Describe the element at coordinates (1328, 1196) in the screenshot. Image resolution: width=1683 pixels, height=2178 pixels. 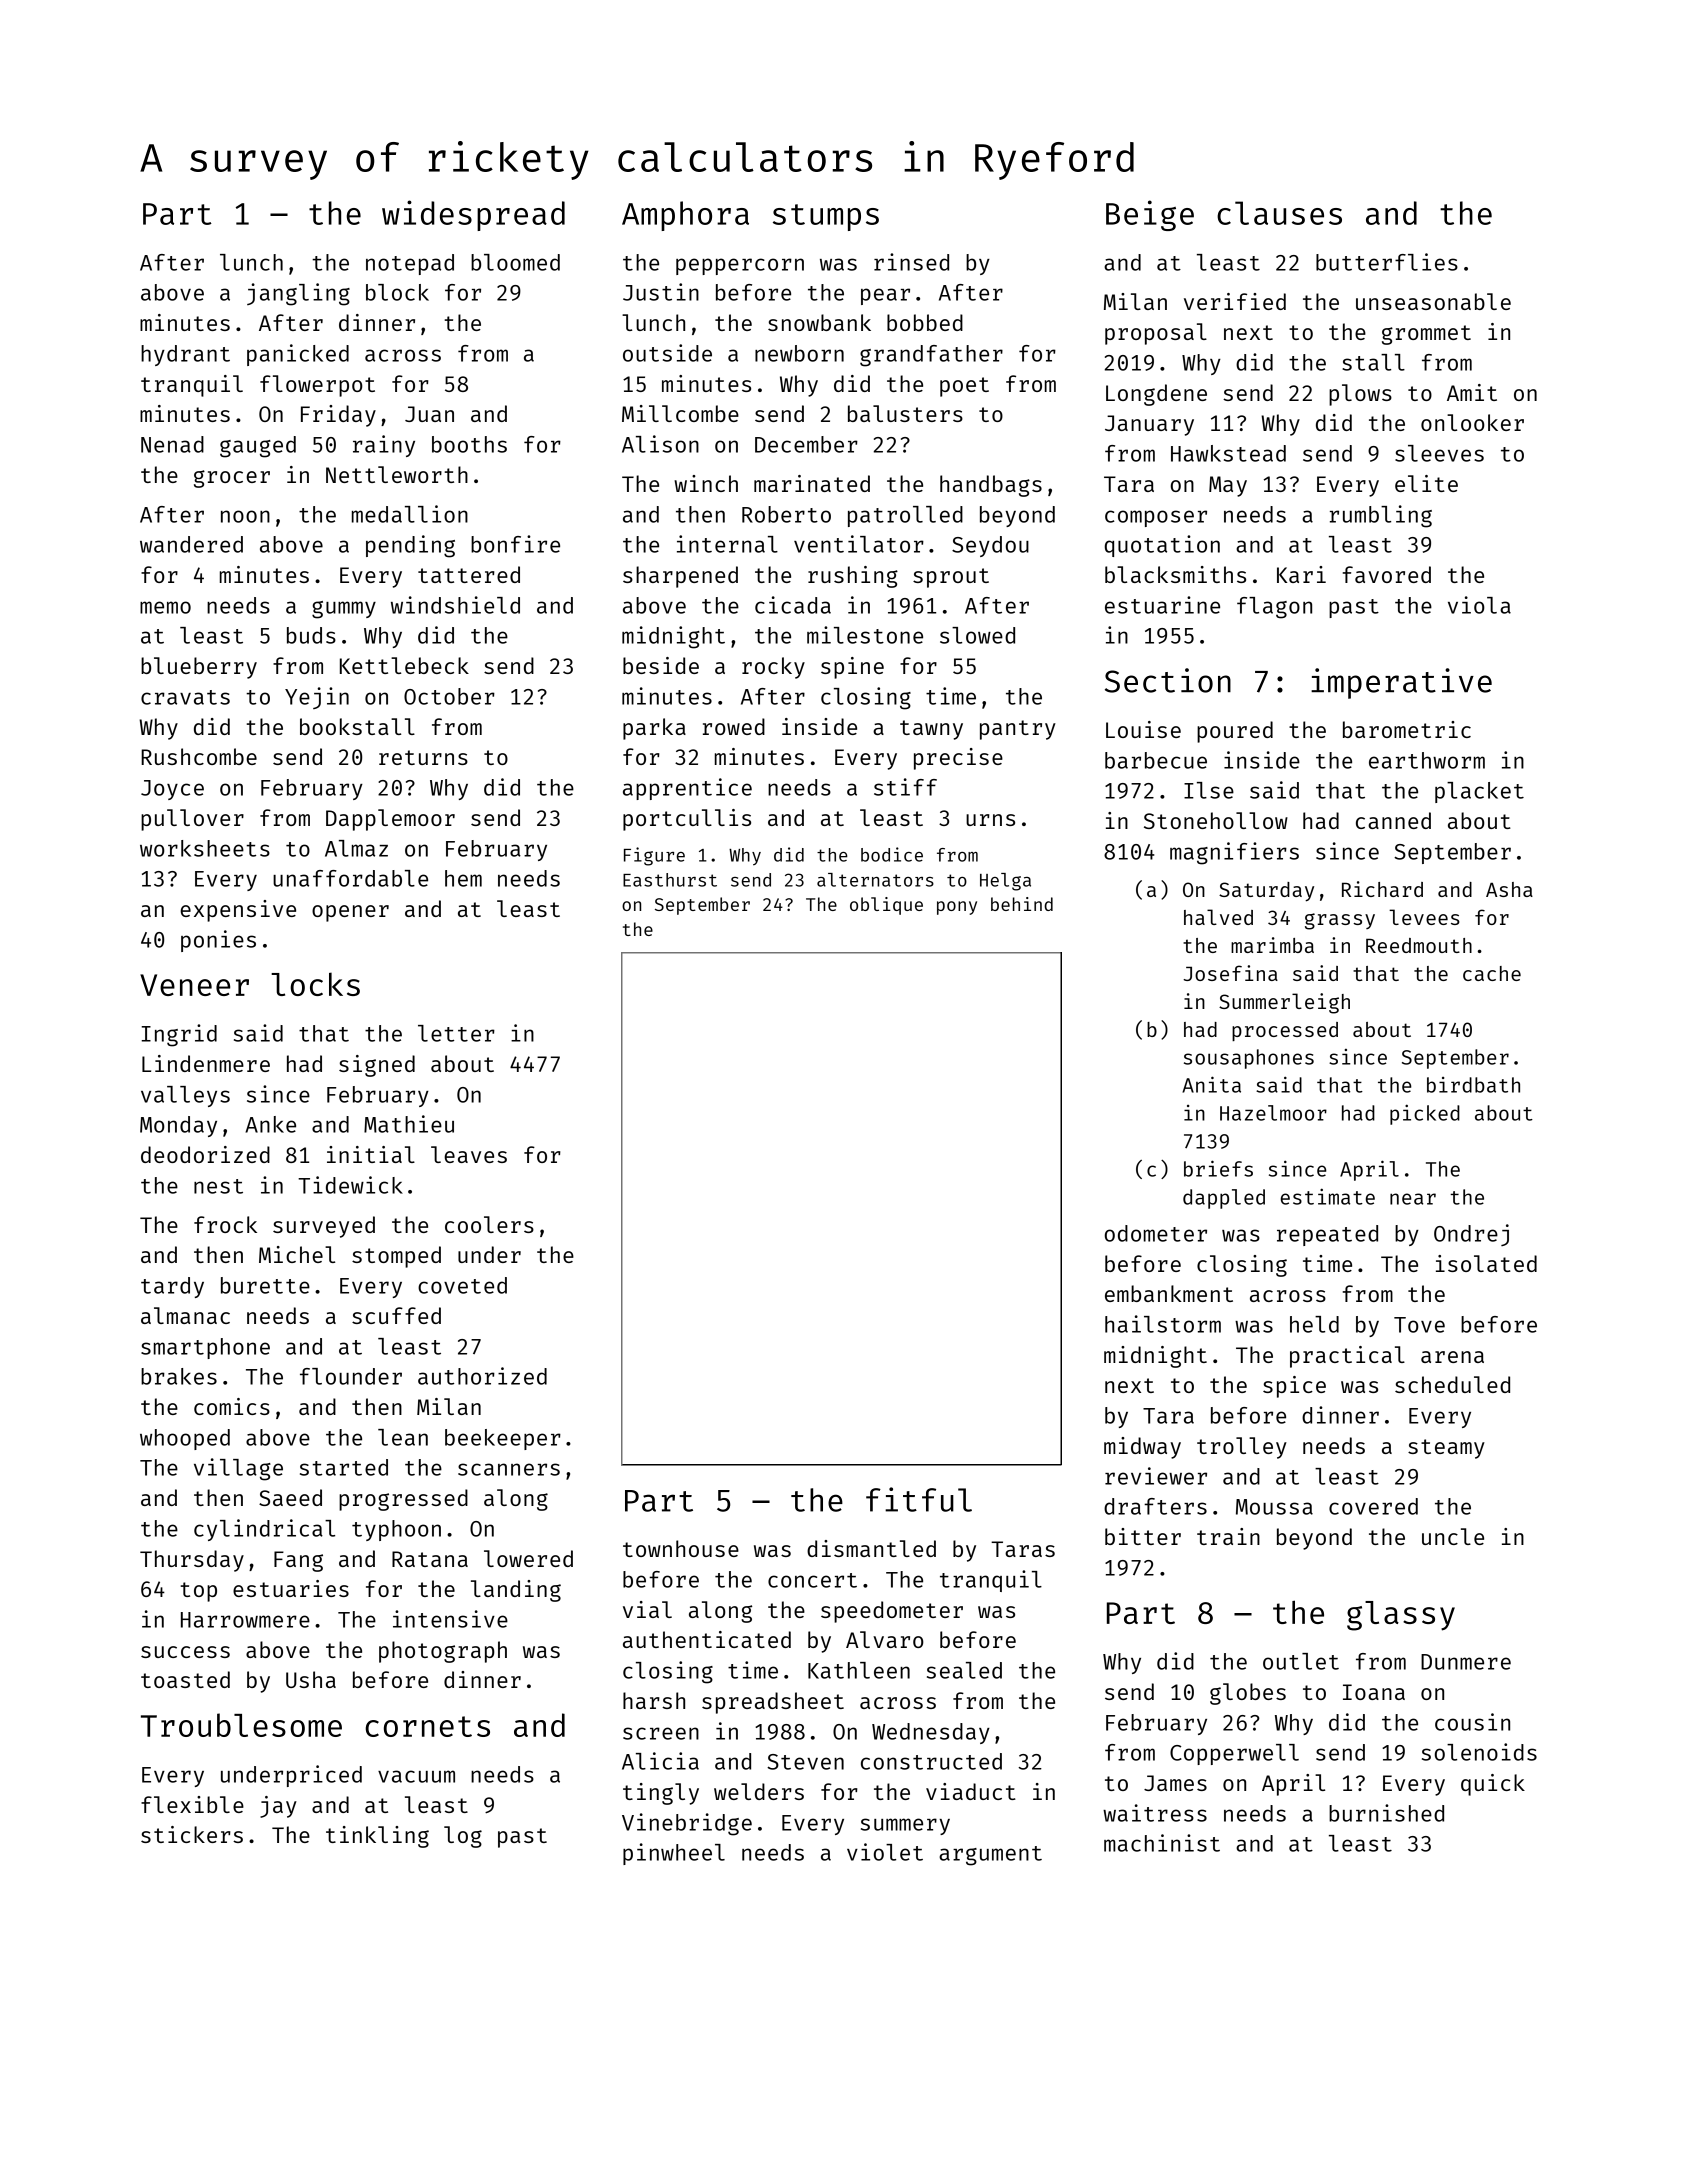
I see `estimate` at that location.
